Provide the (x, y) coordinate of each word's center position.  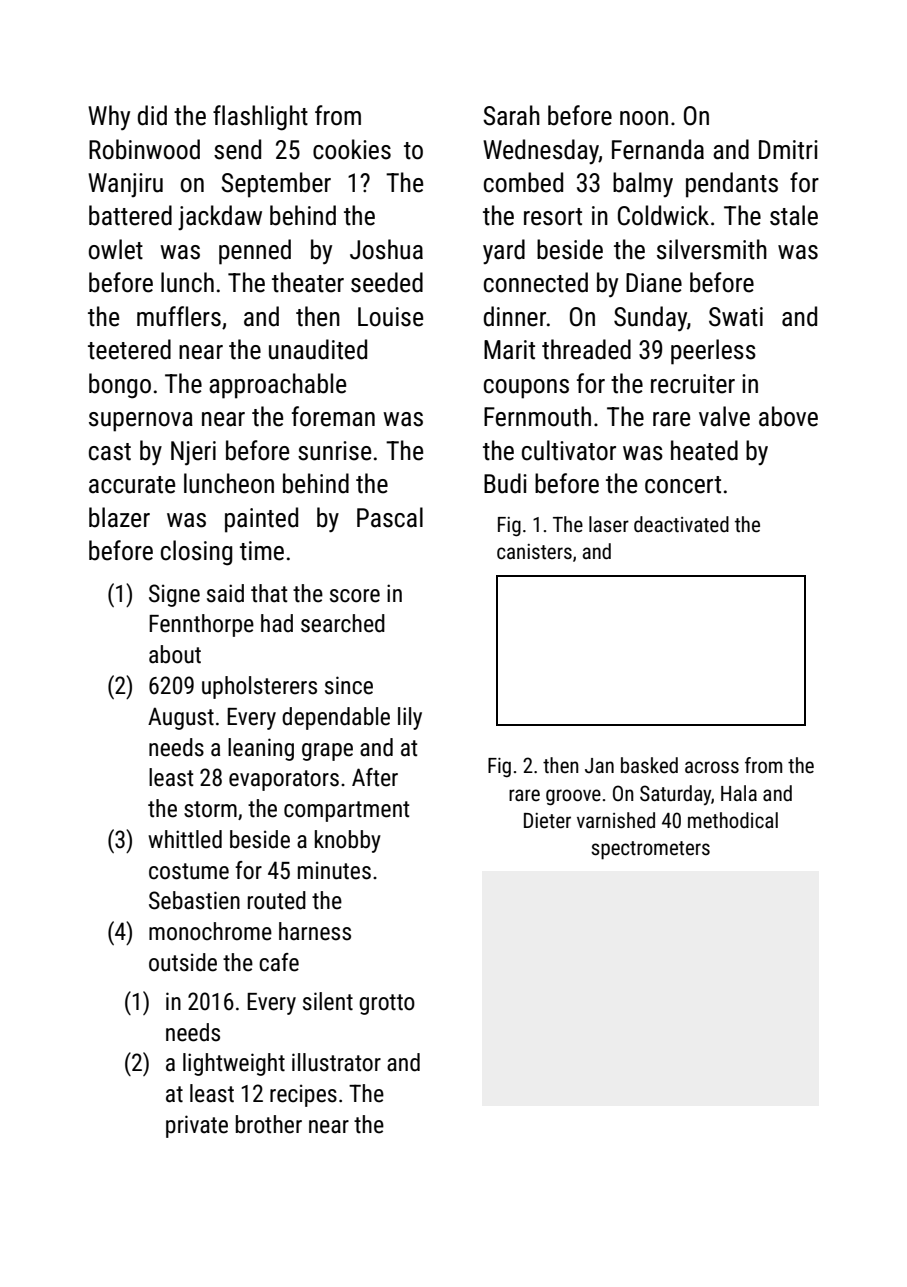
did (152, 115)
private (197, 1126)
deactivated (681, 524)
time (262, 551)
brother (269, 1124)
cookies (352, 149)
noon (644, 118)
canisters (534, 551)
